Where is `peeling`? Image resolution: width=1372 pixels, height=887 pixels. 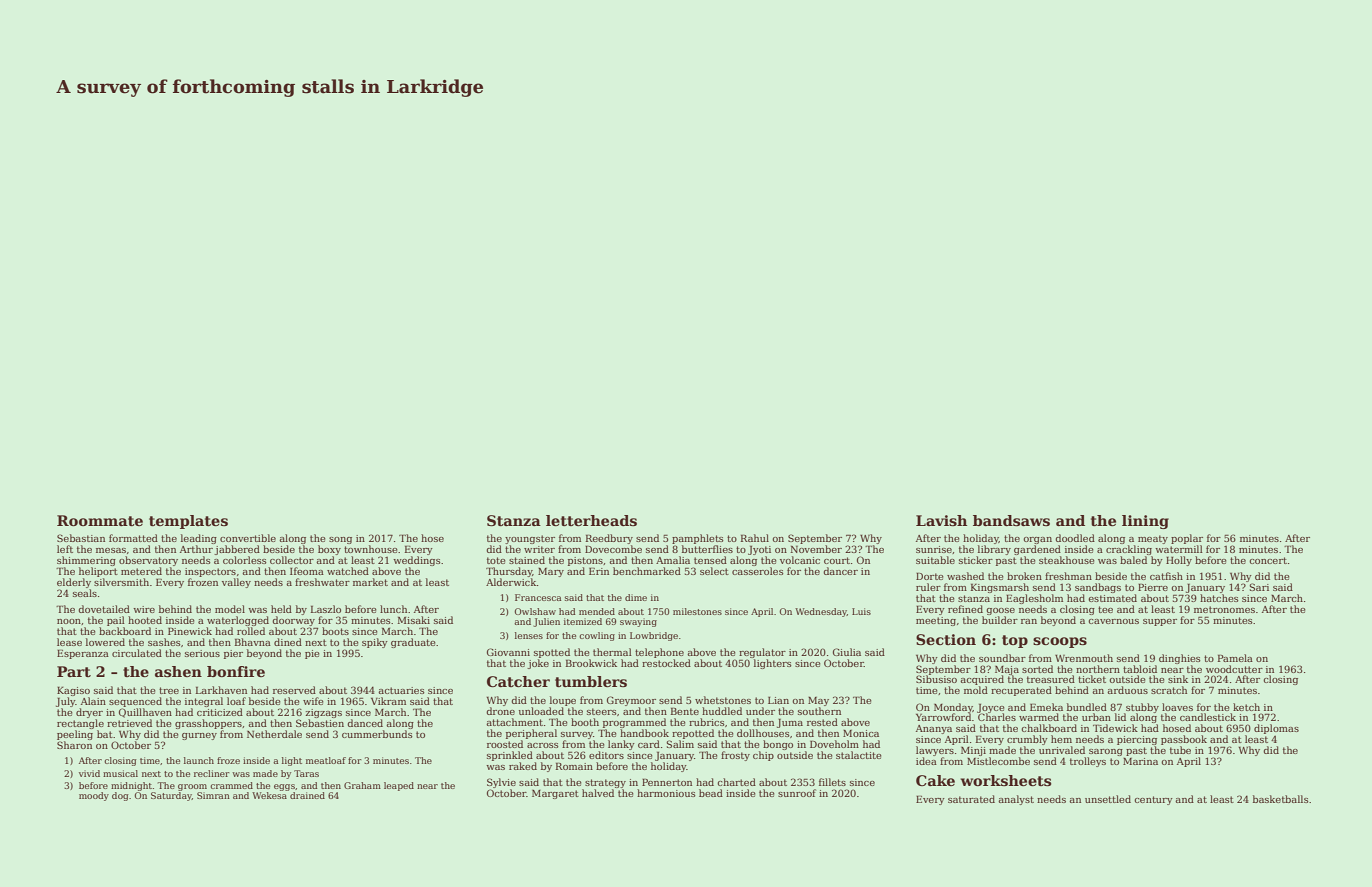
peeling is located at coordinates (75, 735).
